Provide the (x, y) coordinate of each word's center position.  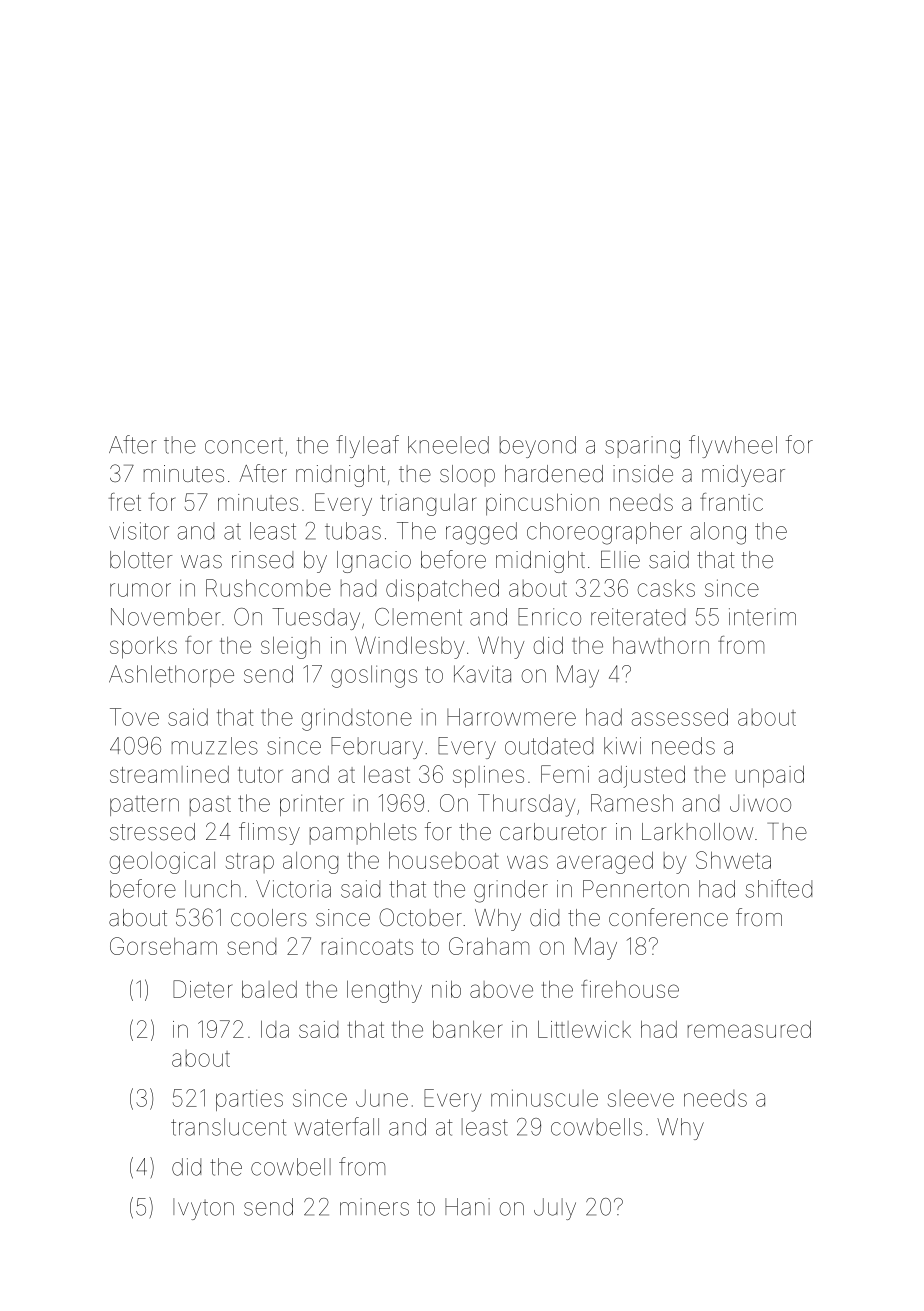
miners (374, 1207)
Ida (275, 1029)
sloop (467, 476)
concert (244, 446)
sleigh (290, 647)
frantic (731, 502)
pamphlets (363, 834)
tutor (260, 775)
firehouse (630, 989)
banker (468, 1029)
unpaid (770, 776)
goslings (374, 676)
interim (762, 617)
